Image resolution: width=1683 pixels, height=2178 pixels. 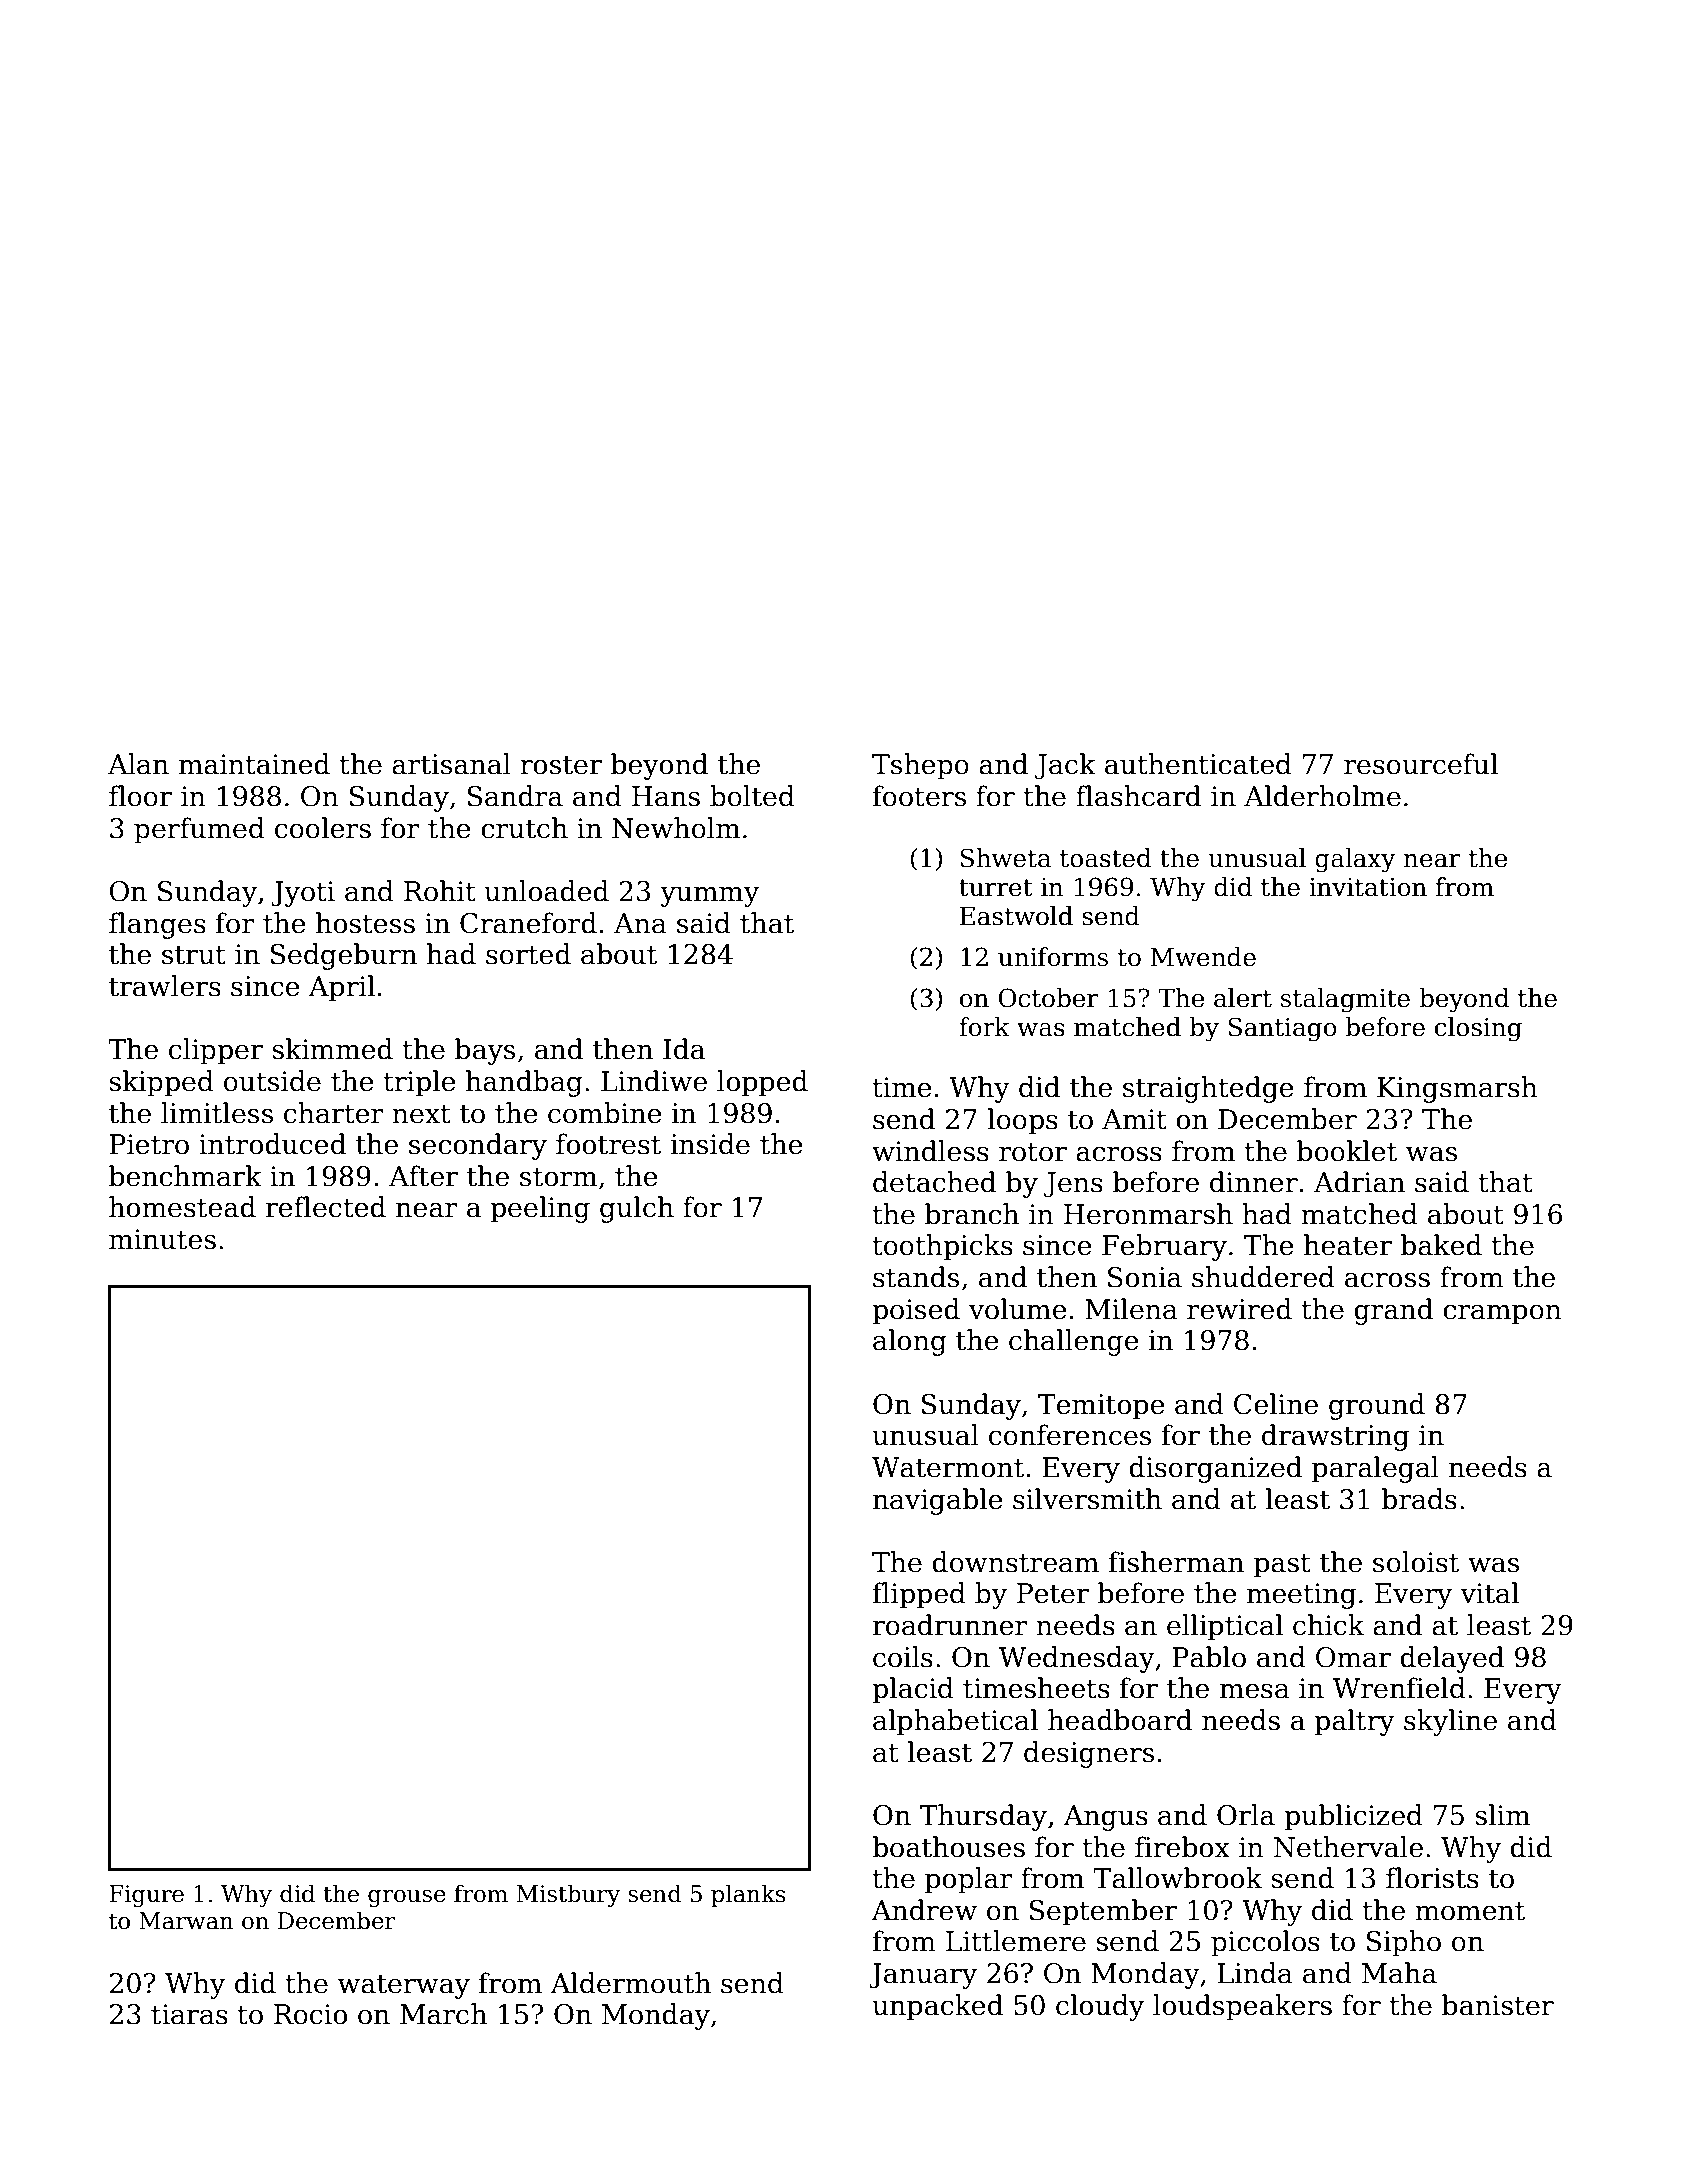 I want to click on toothpicks, so click(x=942, y=1247).
